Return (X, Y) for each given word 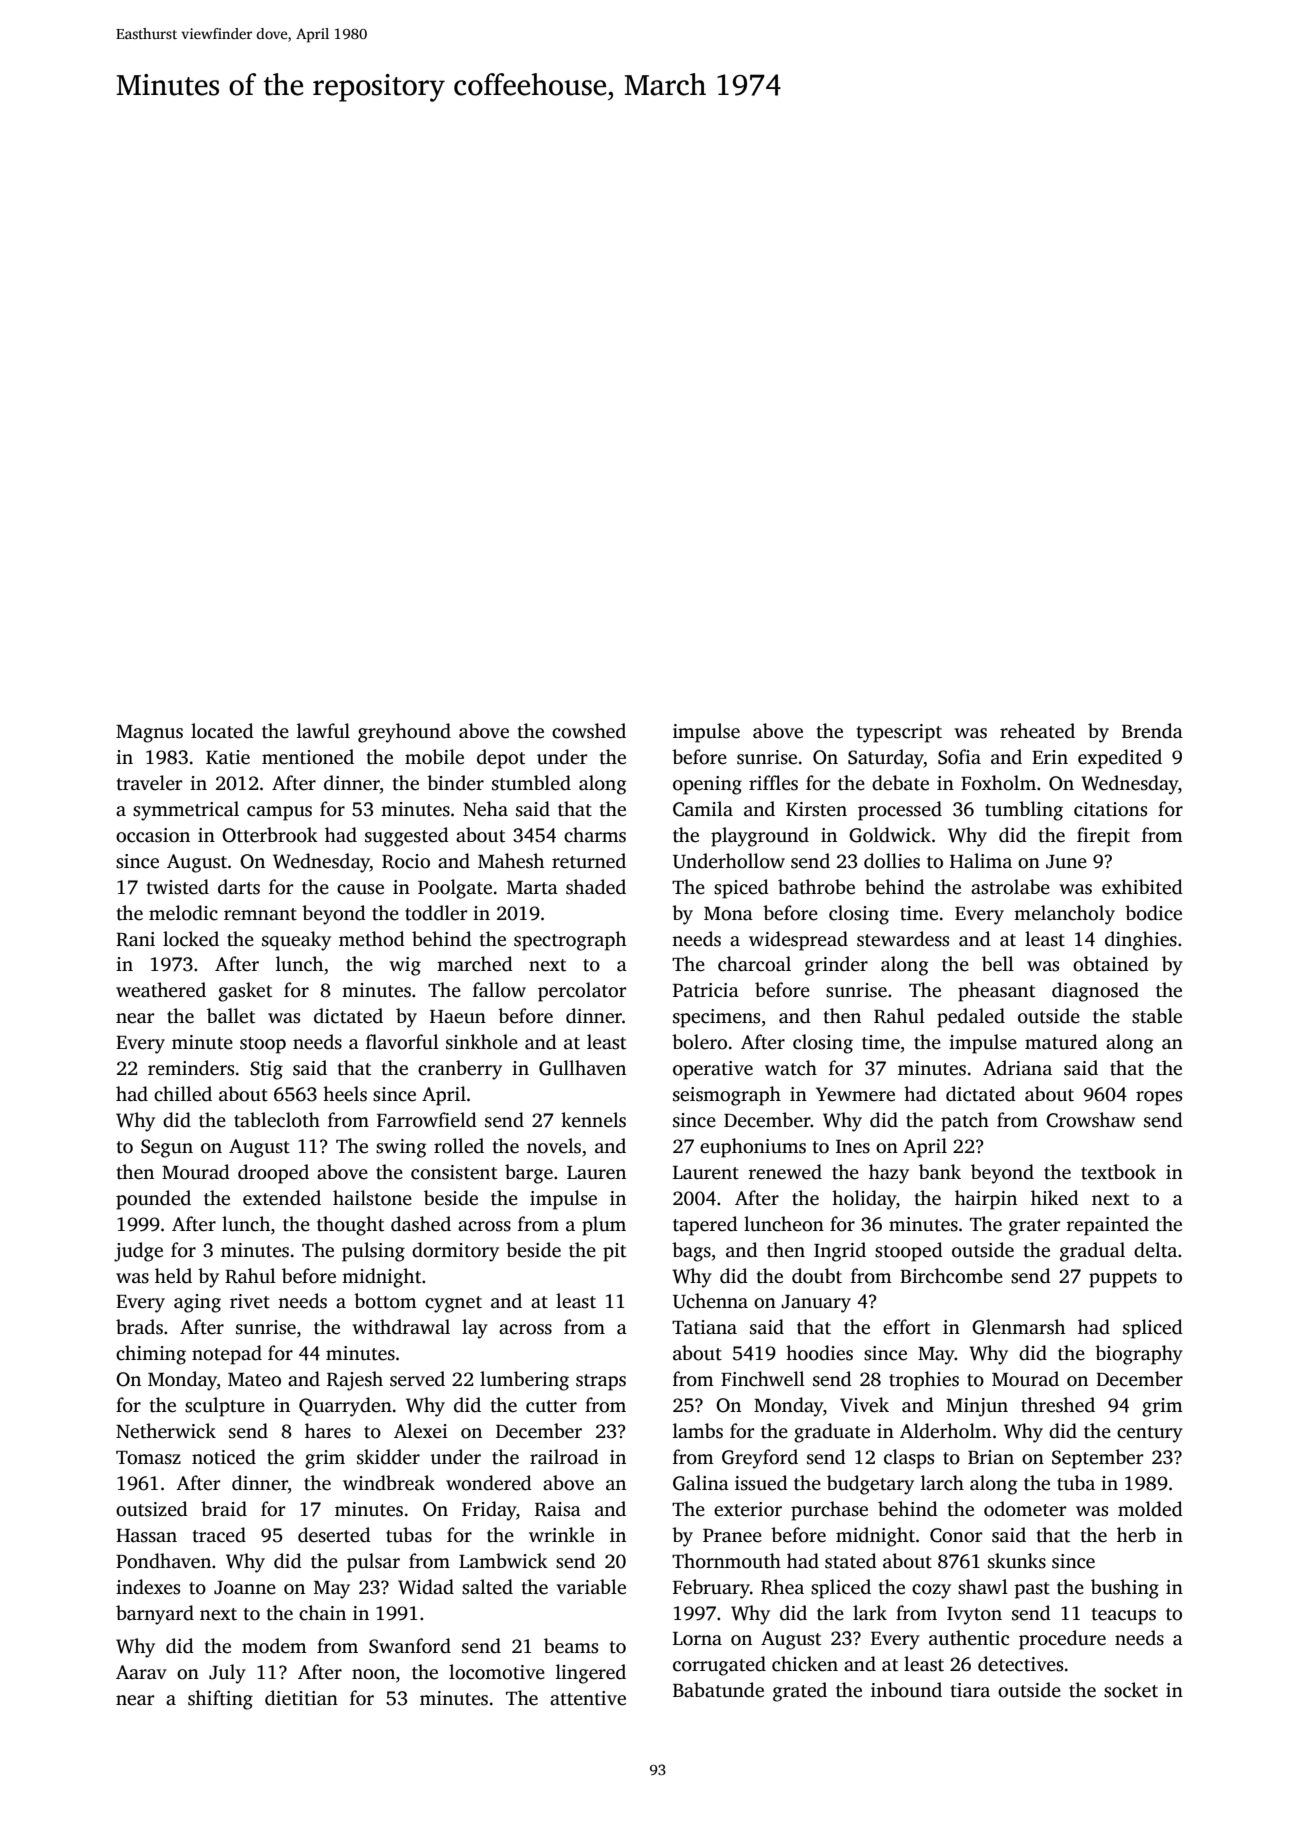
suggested (407, 837)
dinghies (1141, 941)
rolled (459, 1146)
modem (274, 1646)
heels (345, 1094)
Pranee (732, 1536)
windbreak (389, 1483)
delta (1155, 1250)
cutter (551, 1406)
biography (1139, 1355)
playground (760, 837)
